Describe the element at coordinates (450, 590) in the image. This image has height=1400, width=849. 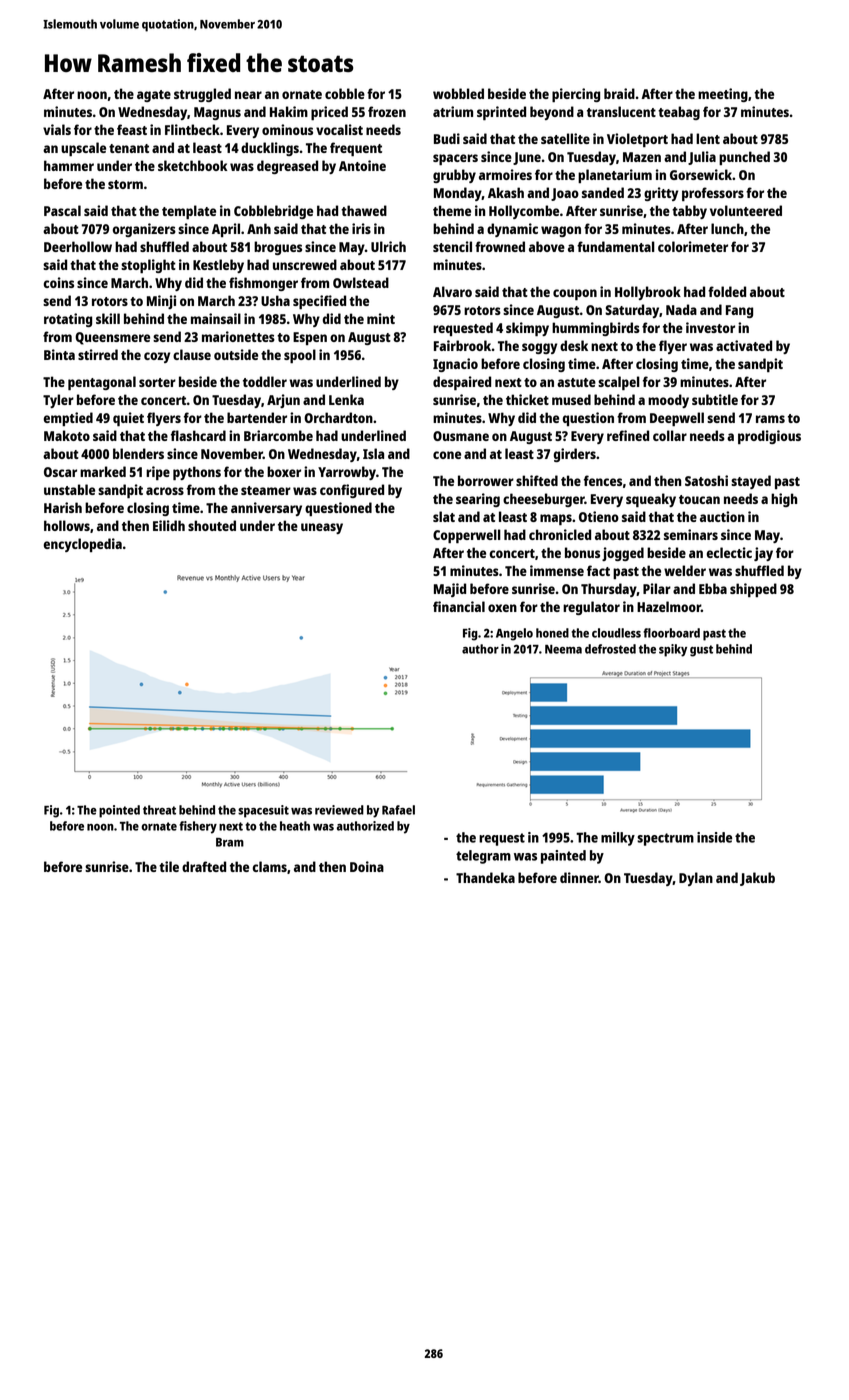
I see `Majid` at that location.
